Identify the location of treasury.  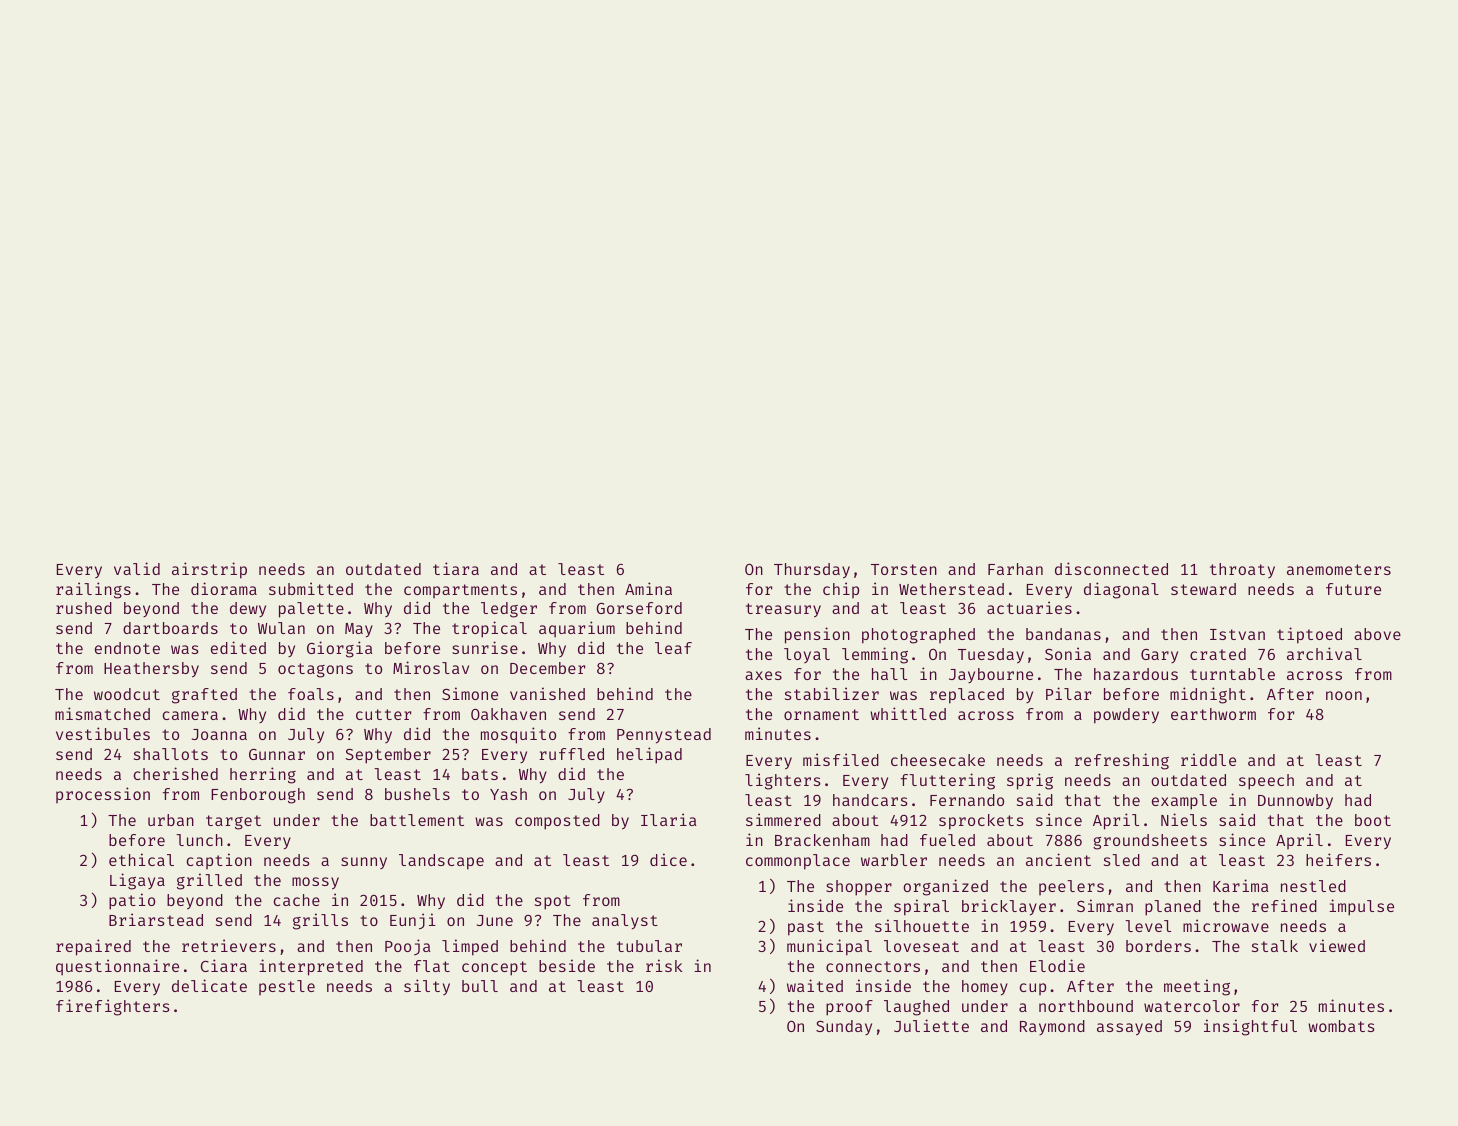
(783, 610).
